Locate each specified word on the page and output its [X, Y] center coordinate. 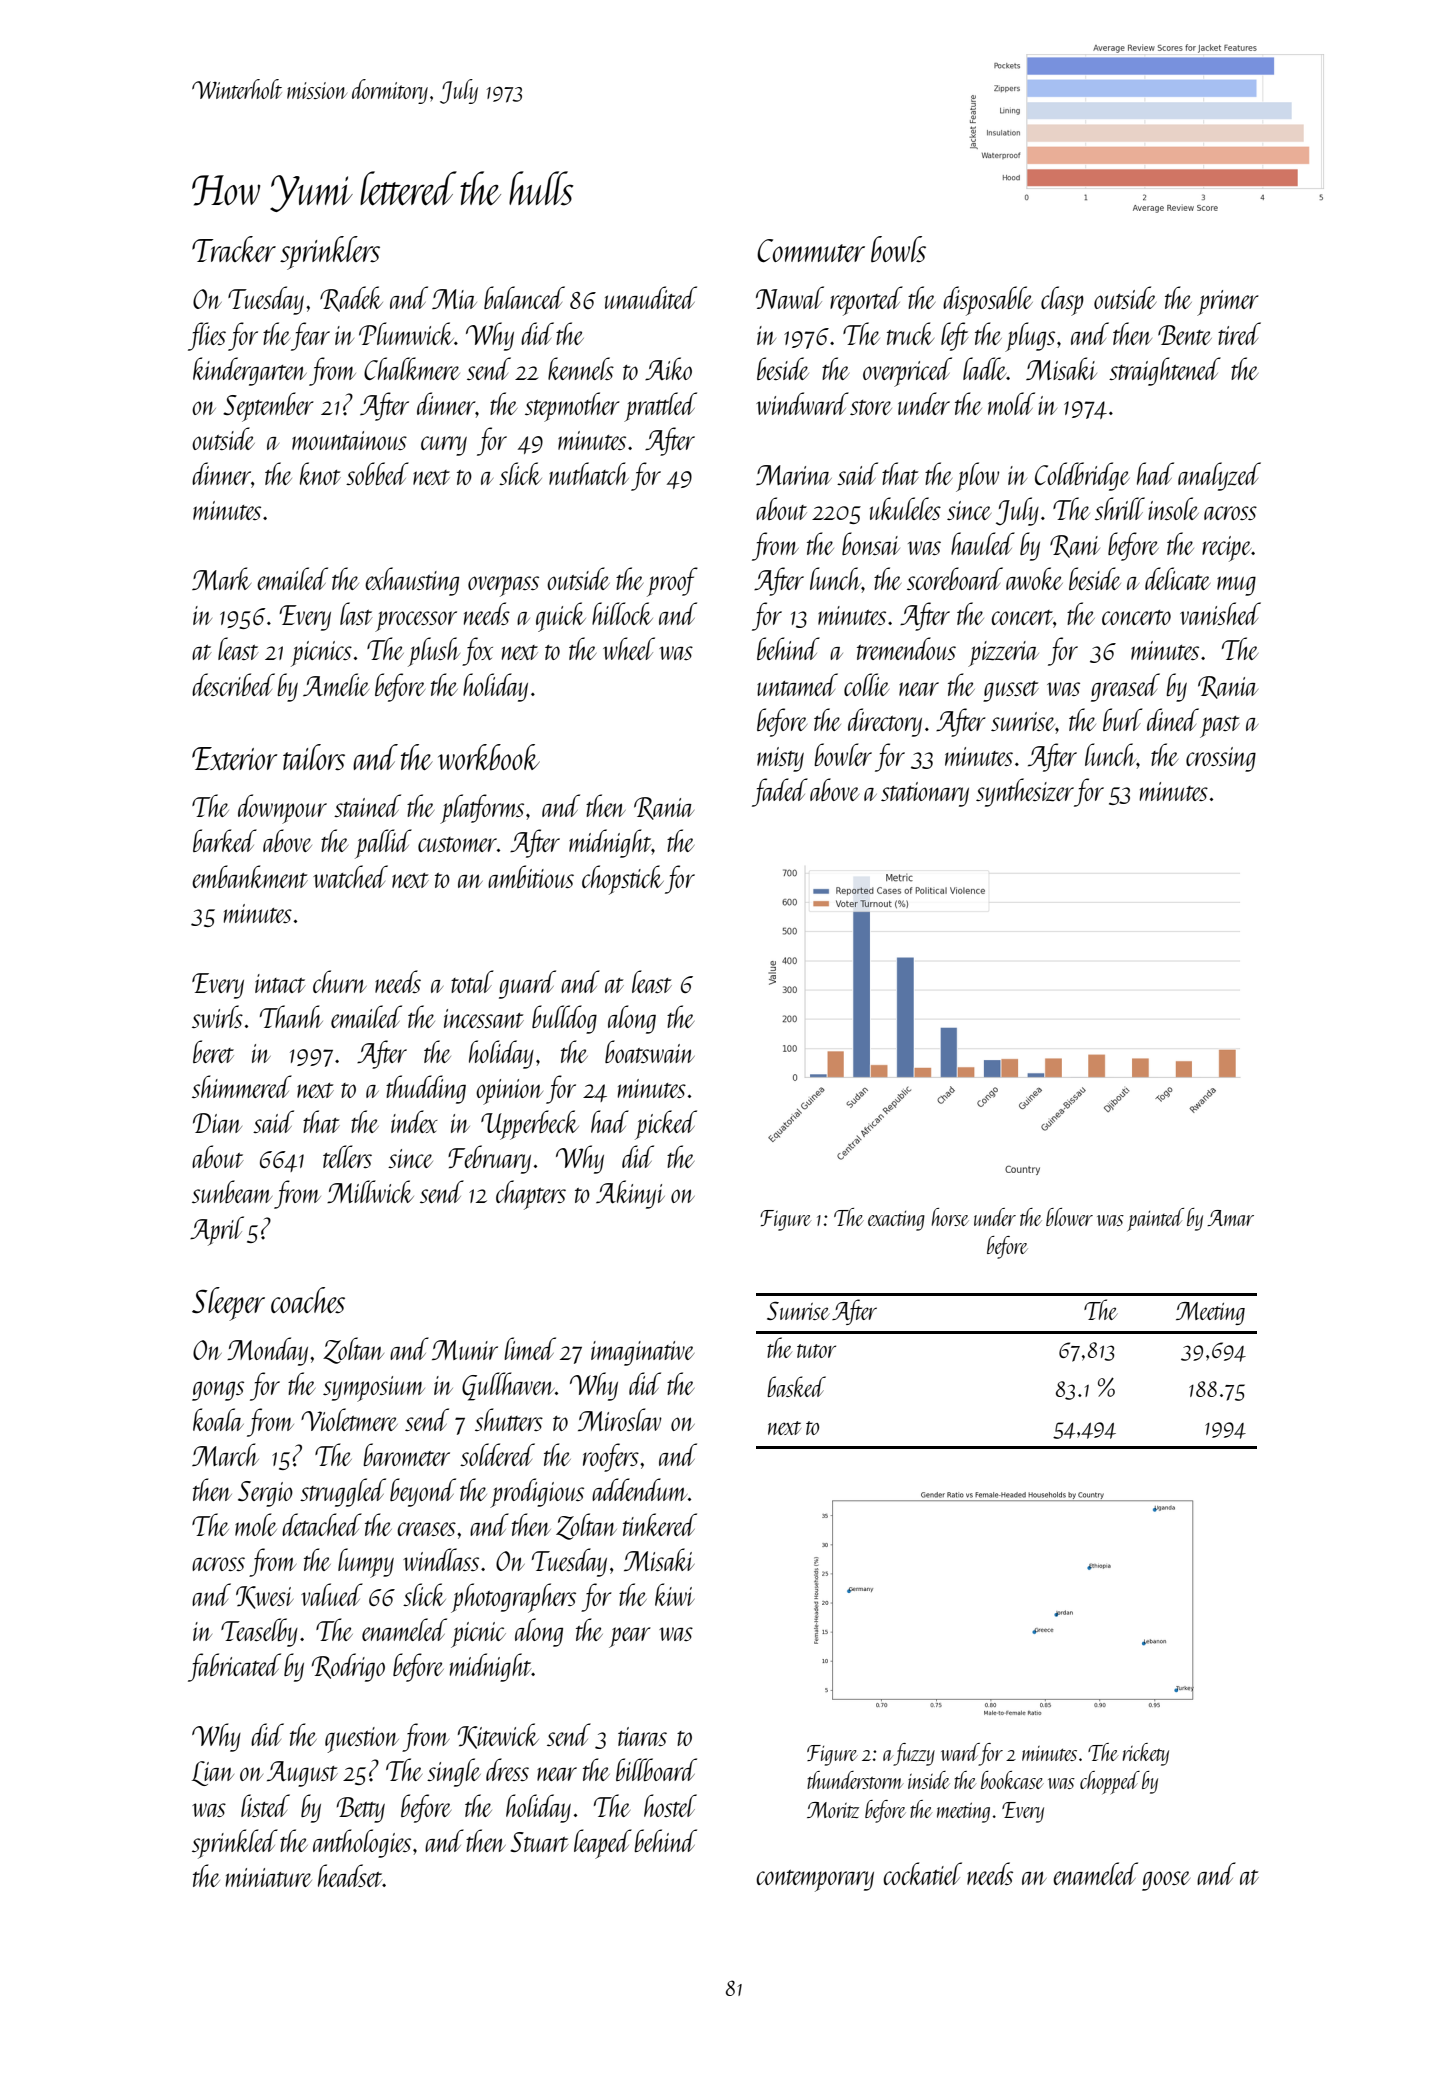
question [362, 1740]
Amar [1230, 1218]
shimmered [242, 1086]
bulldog [564, 1019]
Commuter [811, 250]
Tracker [234, 249]
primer [1228, 303]
